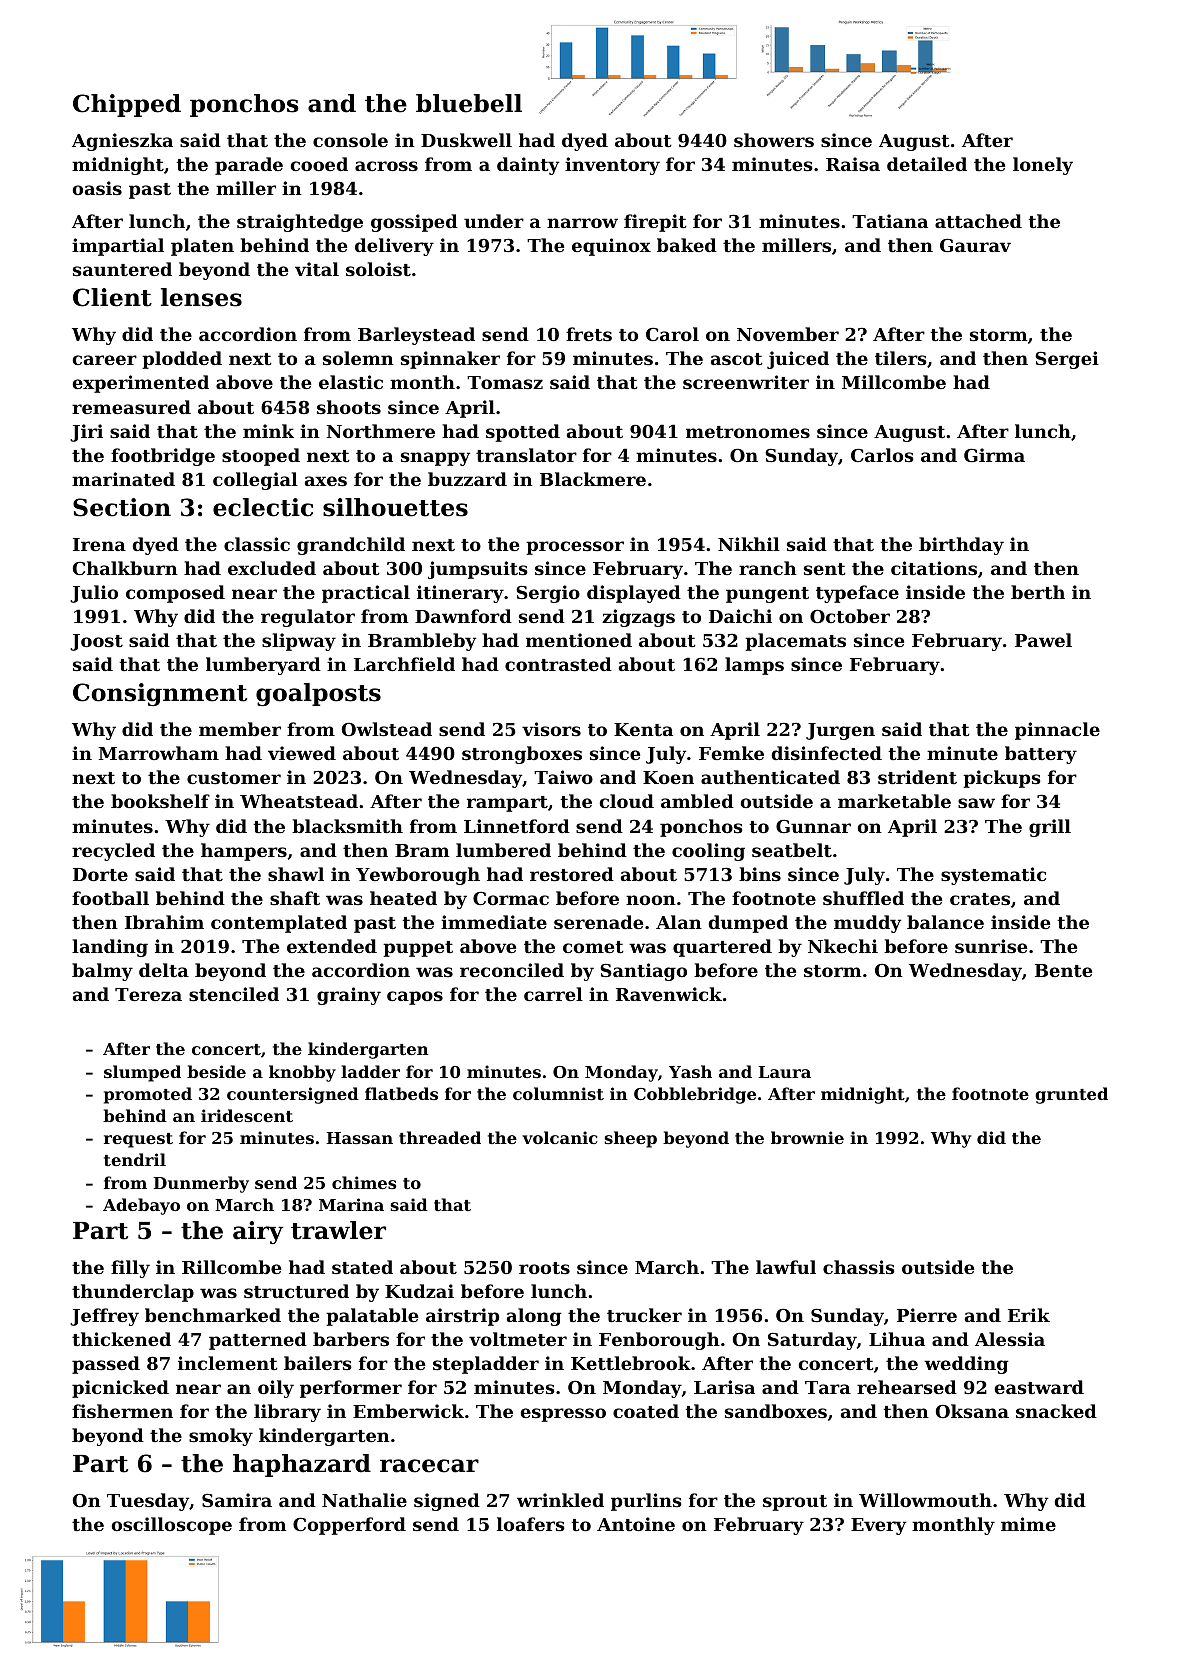 Image resolution: width=1181 pixels, height=1671 pixels. I want to click on Jurgen, so click(840, 731).
